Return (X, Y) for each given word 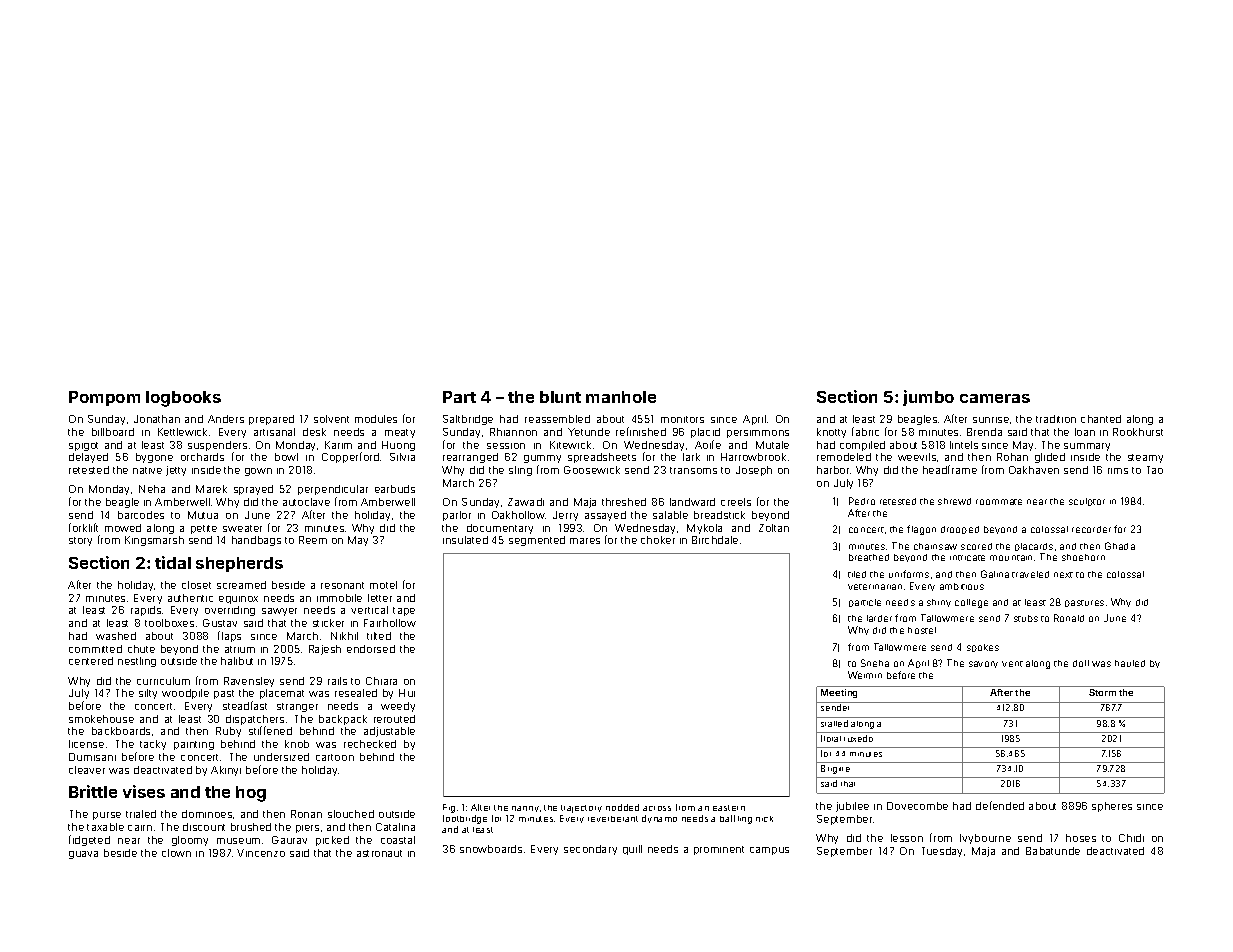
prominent (719, 850)
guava (83, 855)
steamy (1145, 458)
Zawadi (526, 502)
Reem (313, 540)
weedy (398, 707)
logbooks (183, 399)
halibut (237, 661)
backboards (121, 731)
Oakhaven (1034, 470)
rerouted (394, 719)
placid (705, 433)
